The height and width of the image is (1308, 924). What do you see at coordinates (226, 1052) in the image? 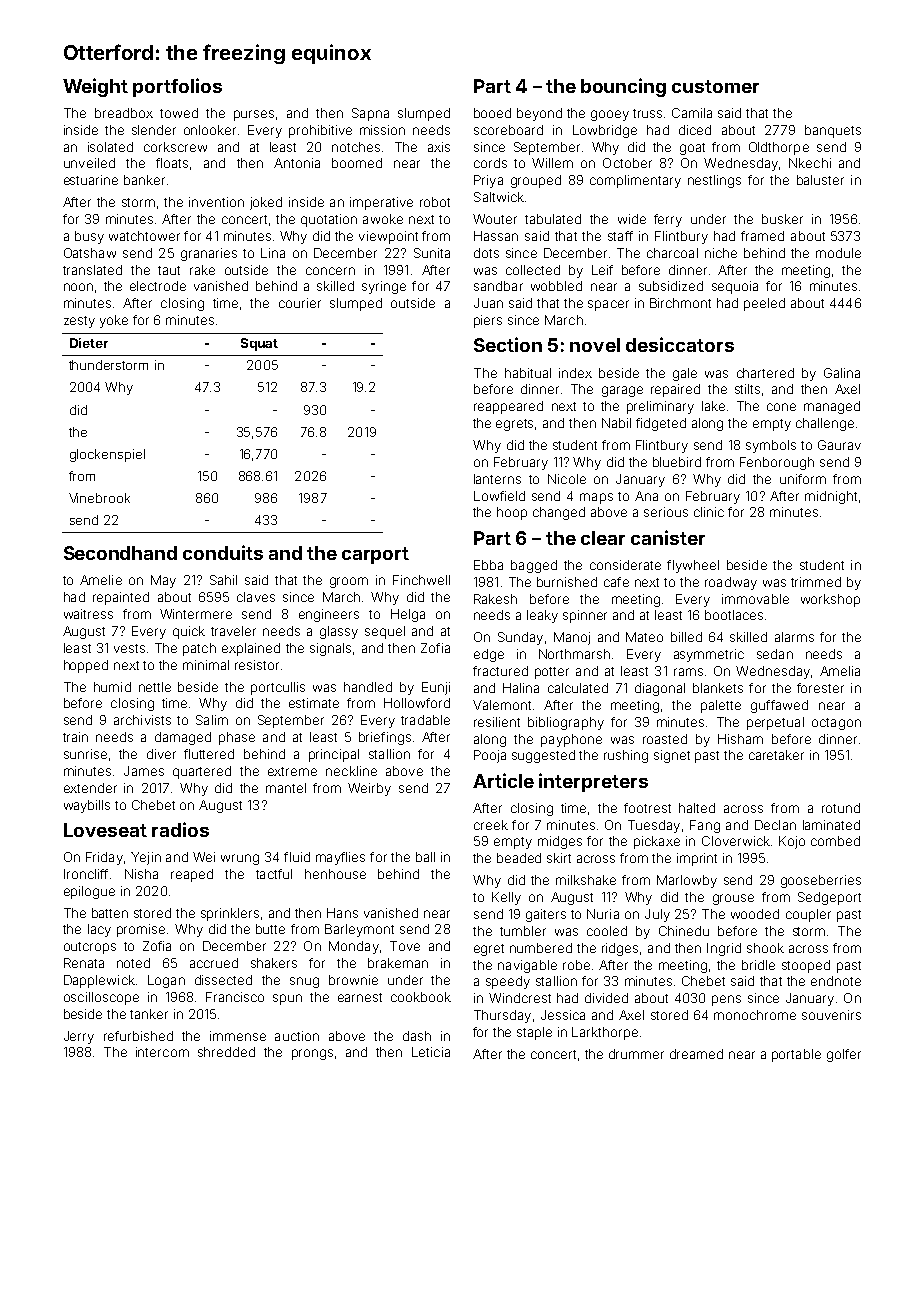
I see `shredded` at bounding box center [226, 1052].
